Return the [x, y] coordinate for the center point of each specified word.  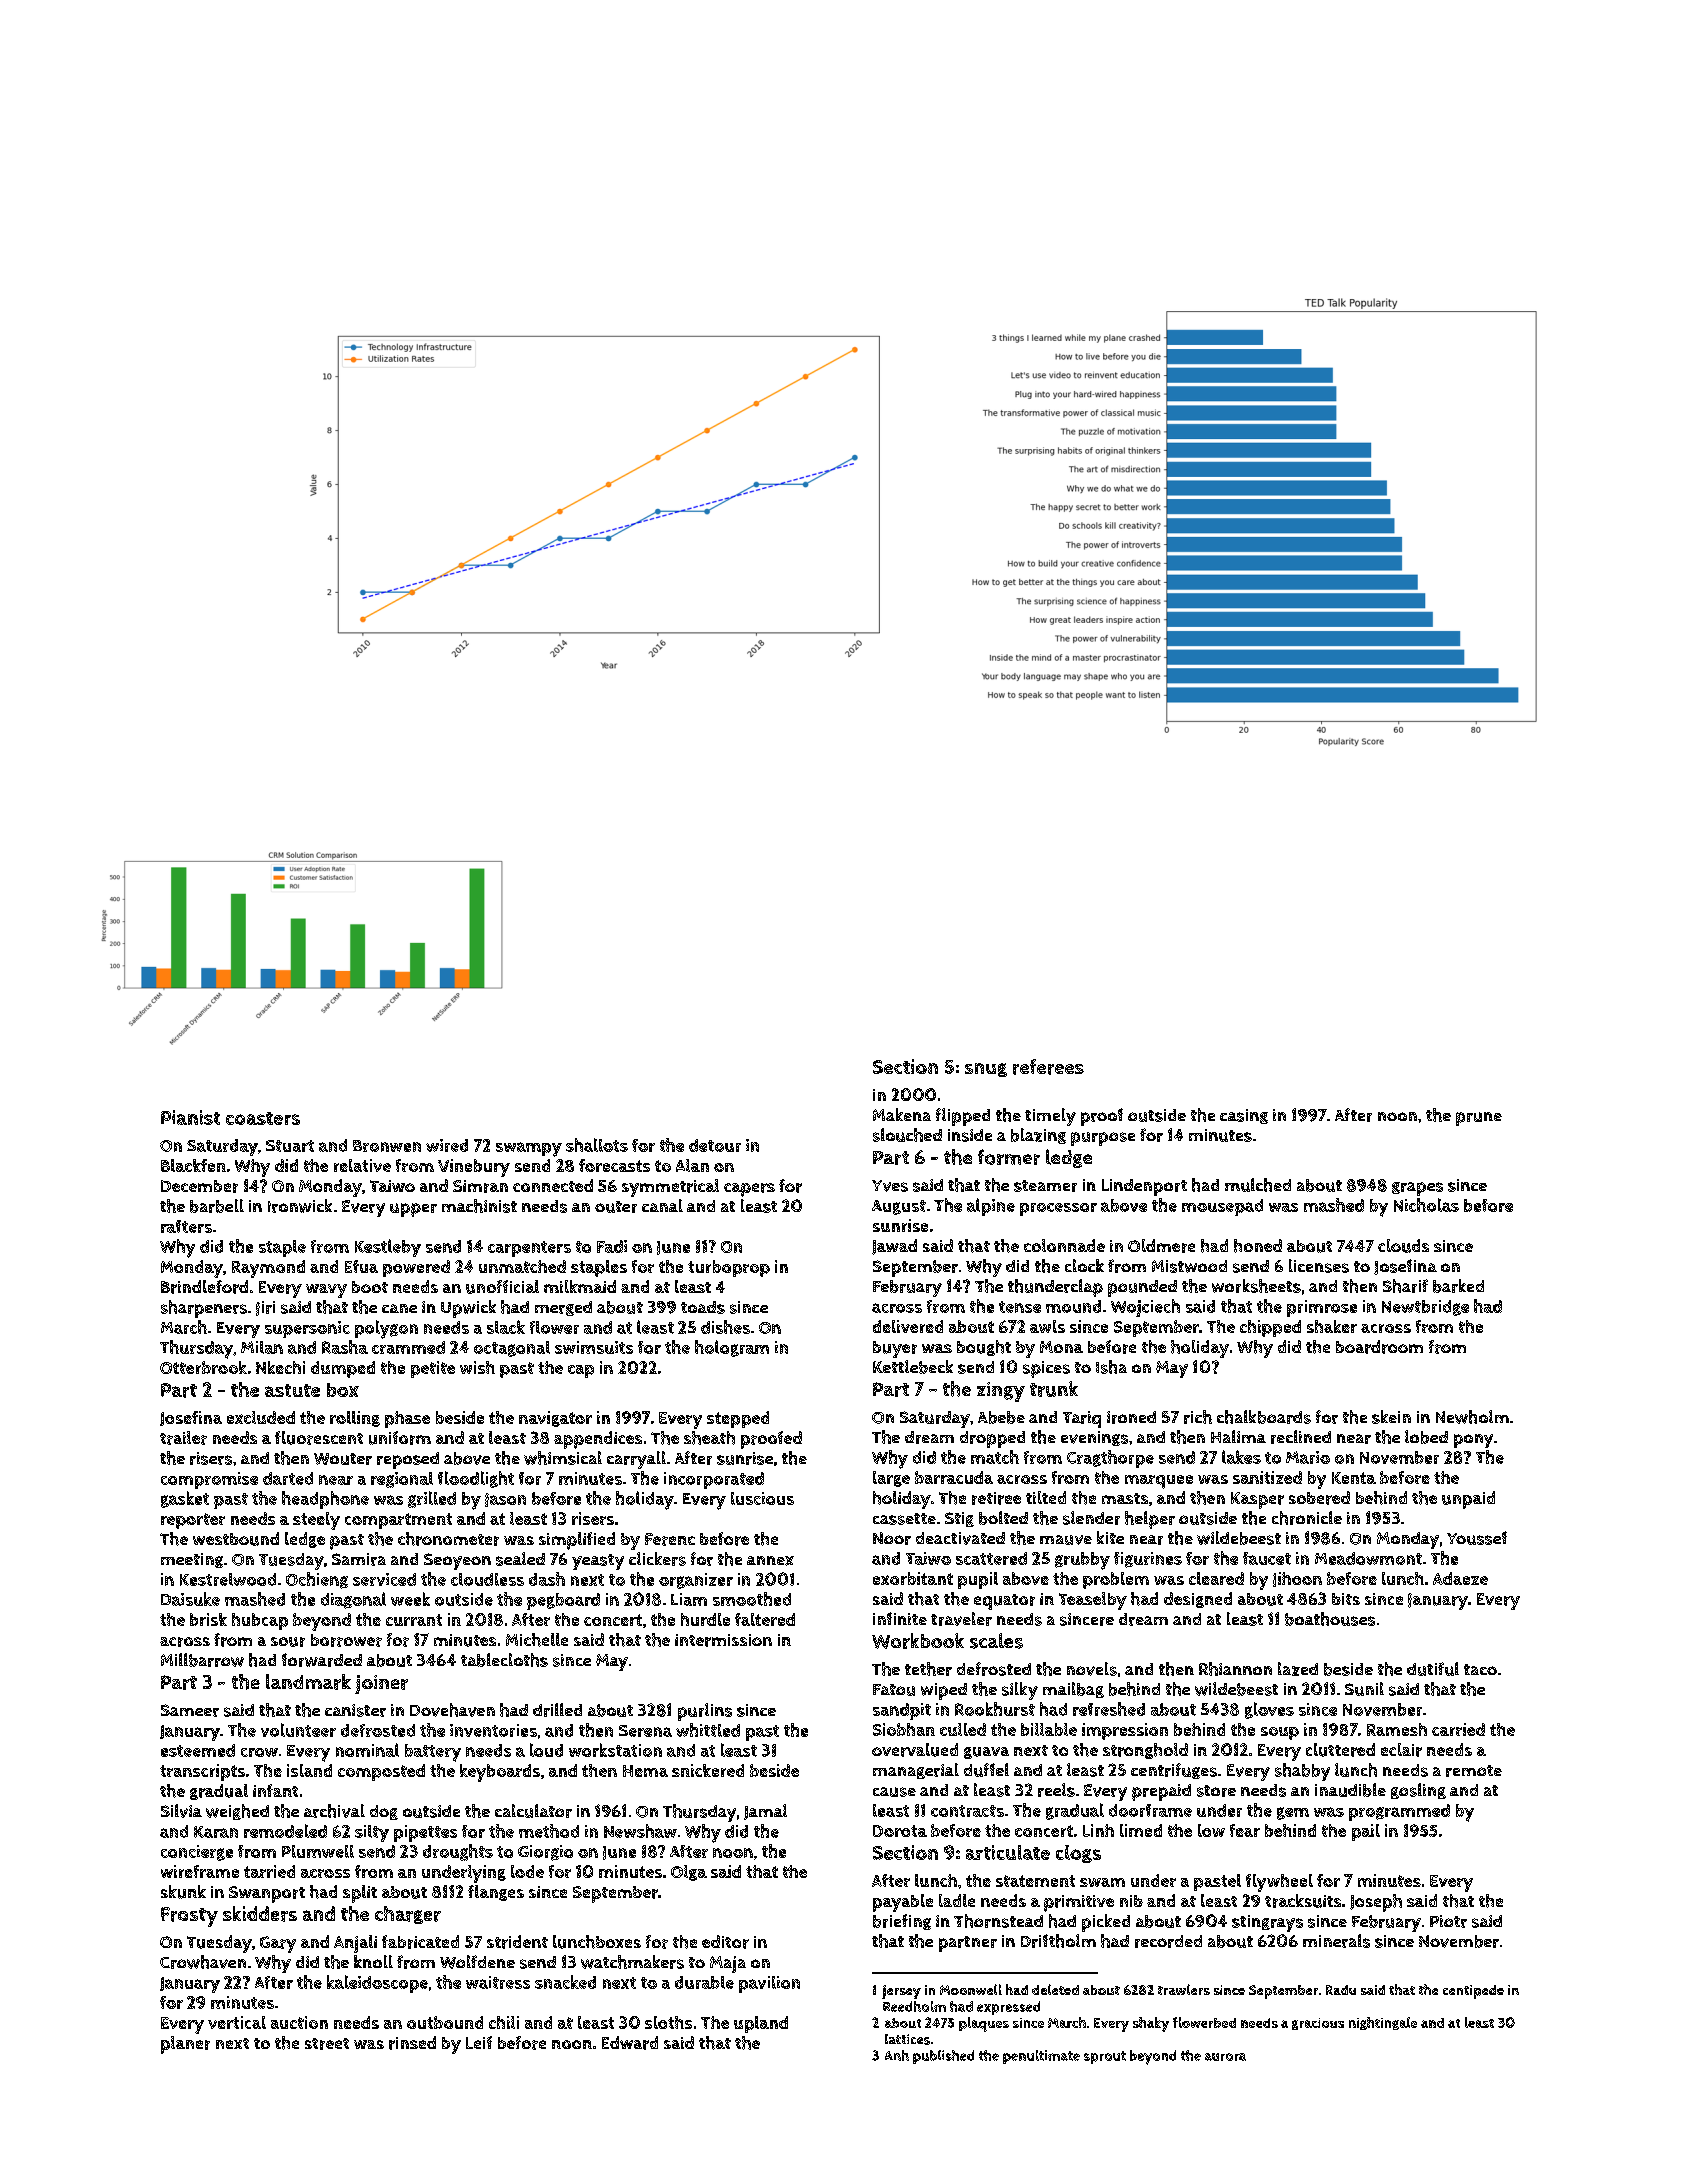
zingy [1001, 1392]
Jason [505, 1500]
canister [355, 1710]
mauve [1066, 1540]
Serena [645, 1731]
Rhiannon [1235, 1669]
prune [1479, 1119]
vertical [237, 2022]
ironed [1131, 1417]
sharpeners [204, 1309]
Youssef [1477, 1538]
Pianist [190, 1117]
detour [715, 1145]
